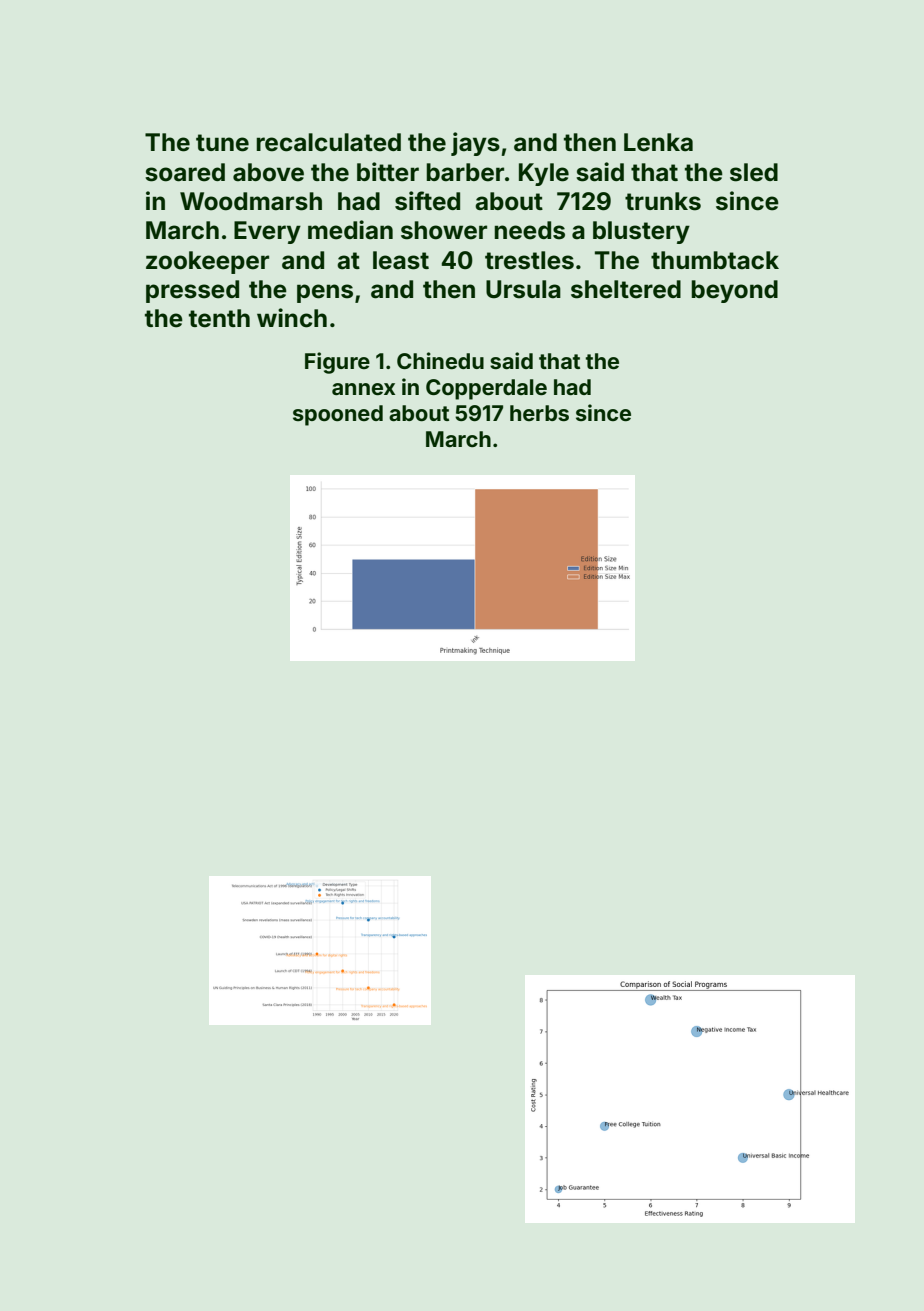 The image size is (924, 1311). Describe the element at coordinates (185, 172) in the page. I see `soared` at that location.
